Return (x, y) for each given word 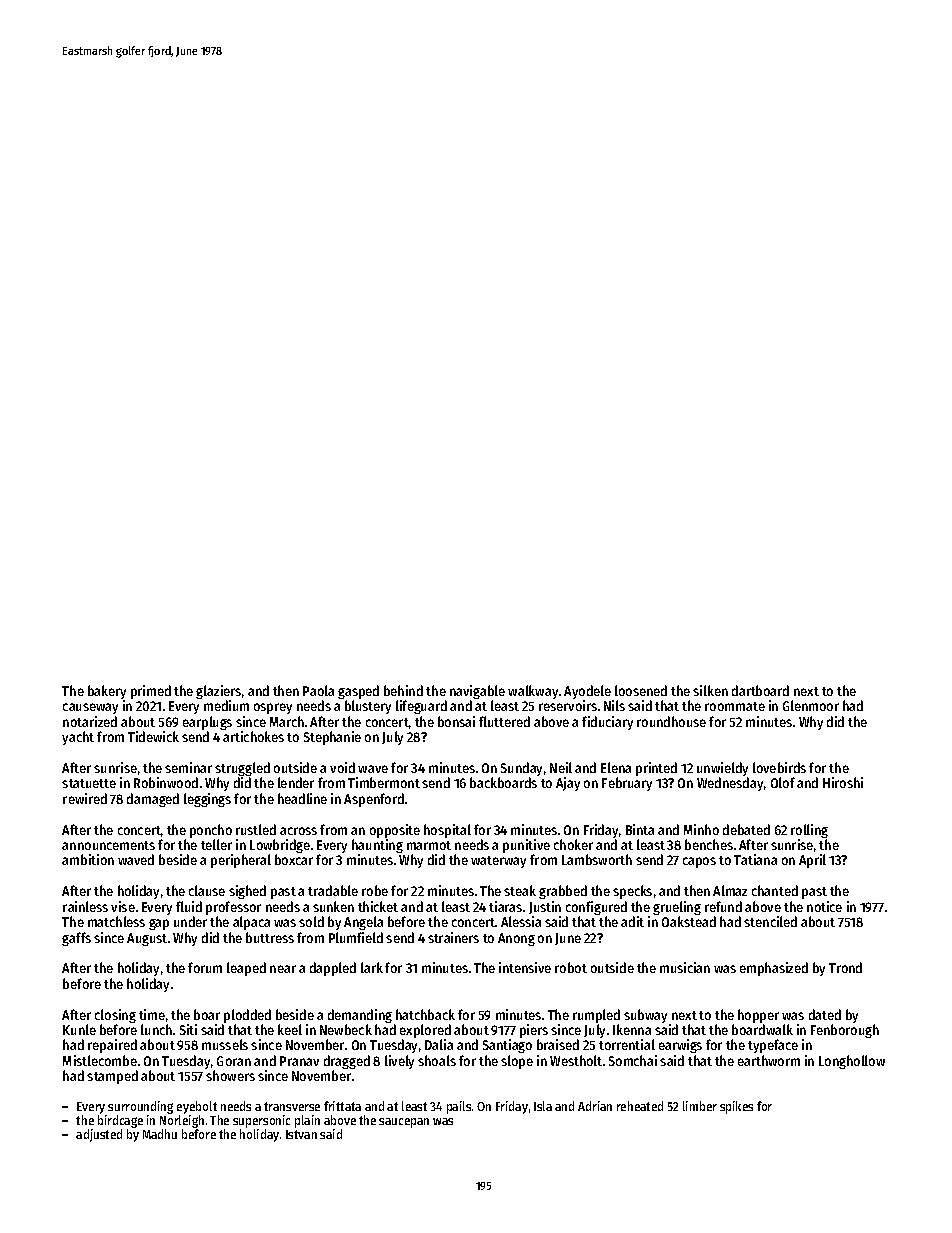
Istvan (301, 1134)
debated (746, 829)
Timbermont (384, 782)
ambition (88, 859)
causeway (90, 708)
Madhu (160, 1134)
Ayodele (587, 692)
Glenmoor (811, 705)
